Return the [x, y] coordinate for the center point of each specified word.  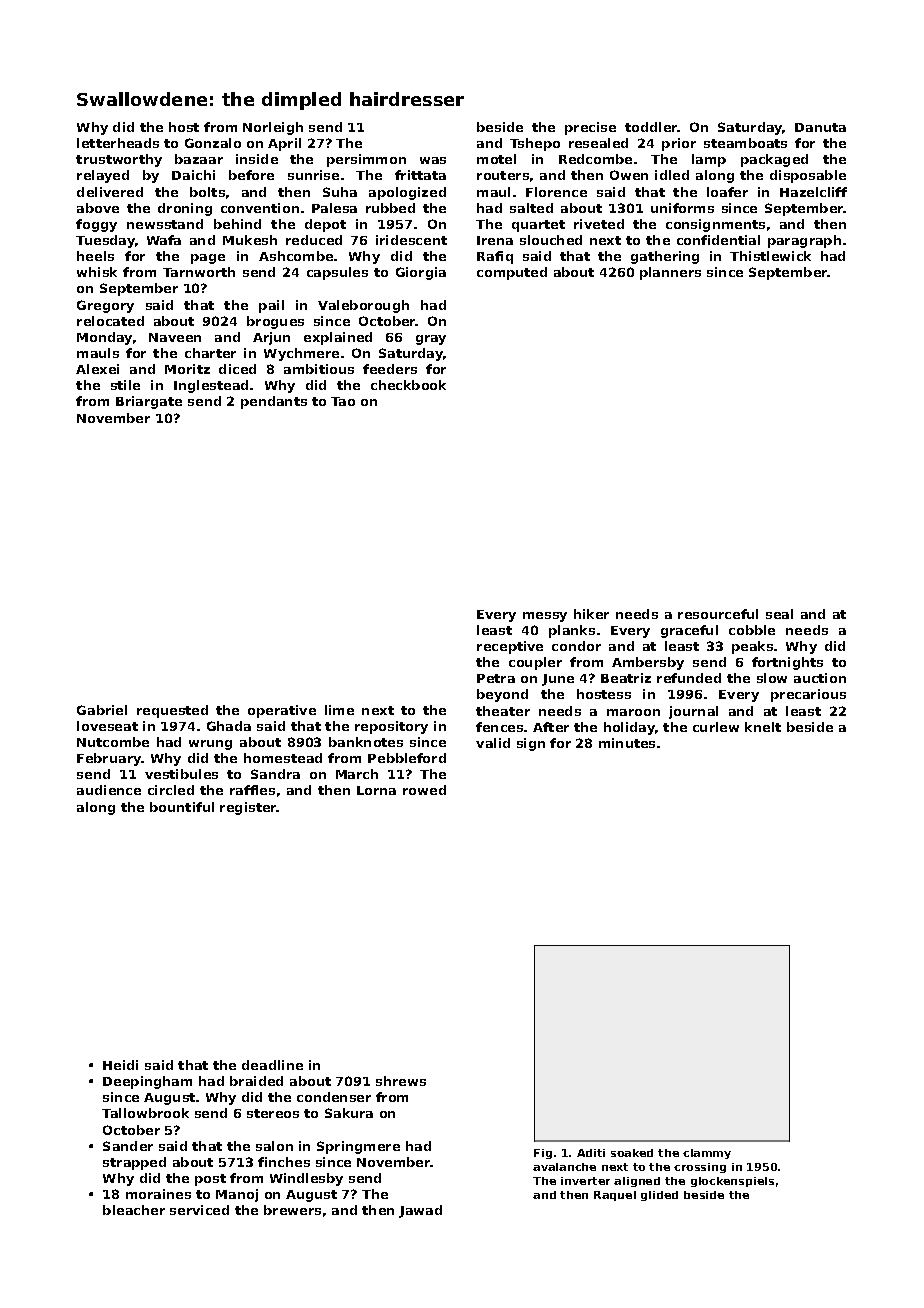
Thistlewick [770, 256]
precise [590, 128]
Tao [343, 401]
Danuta [820, 127]
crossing [700, 1168]
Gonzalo [213, 143]
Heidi [120, 1065]
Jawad [420, 1211]
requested [172, 711]
